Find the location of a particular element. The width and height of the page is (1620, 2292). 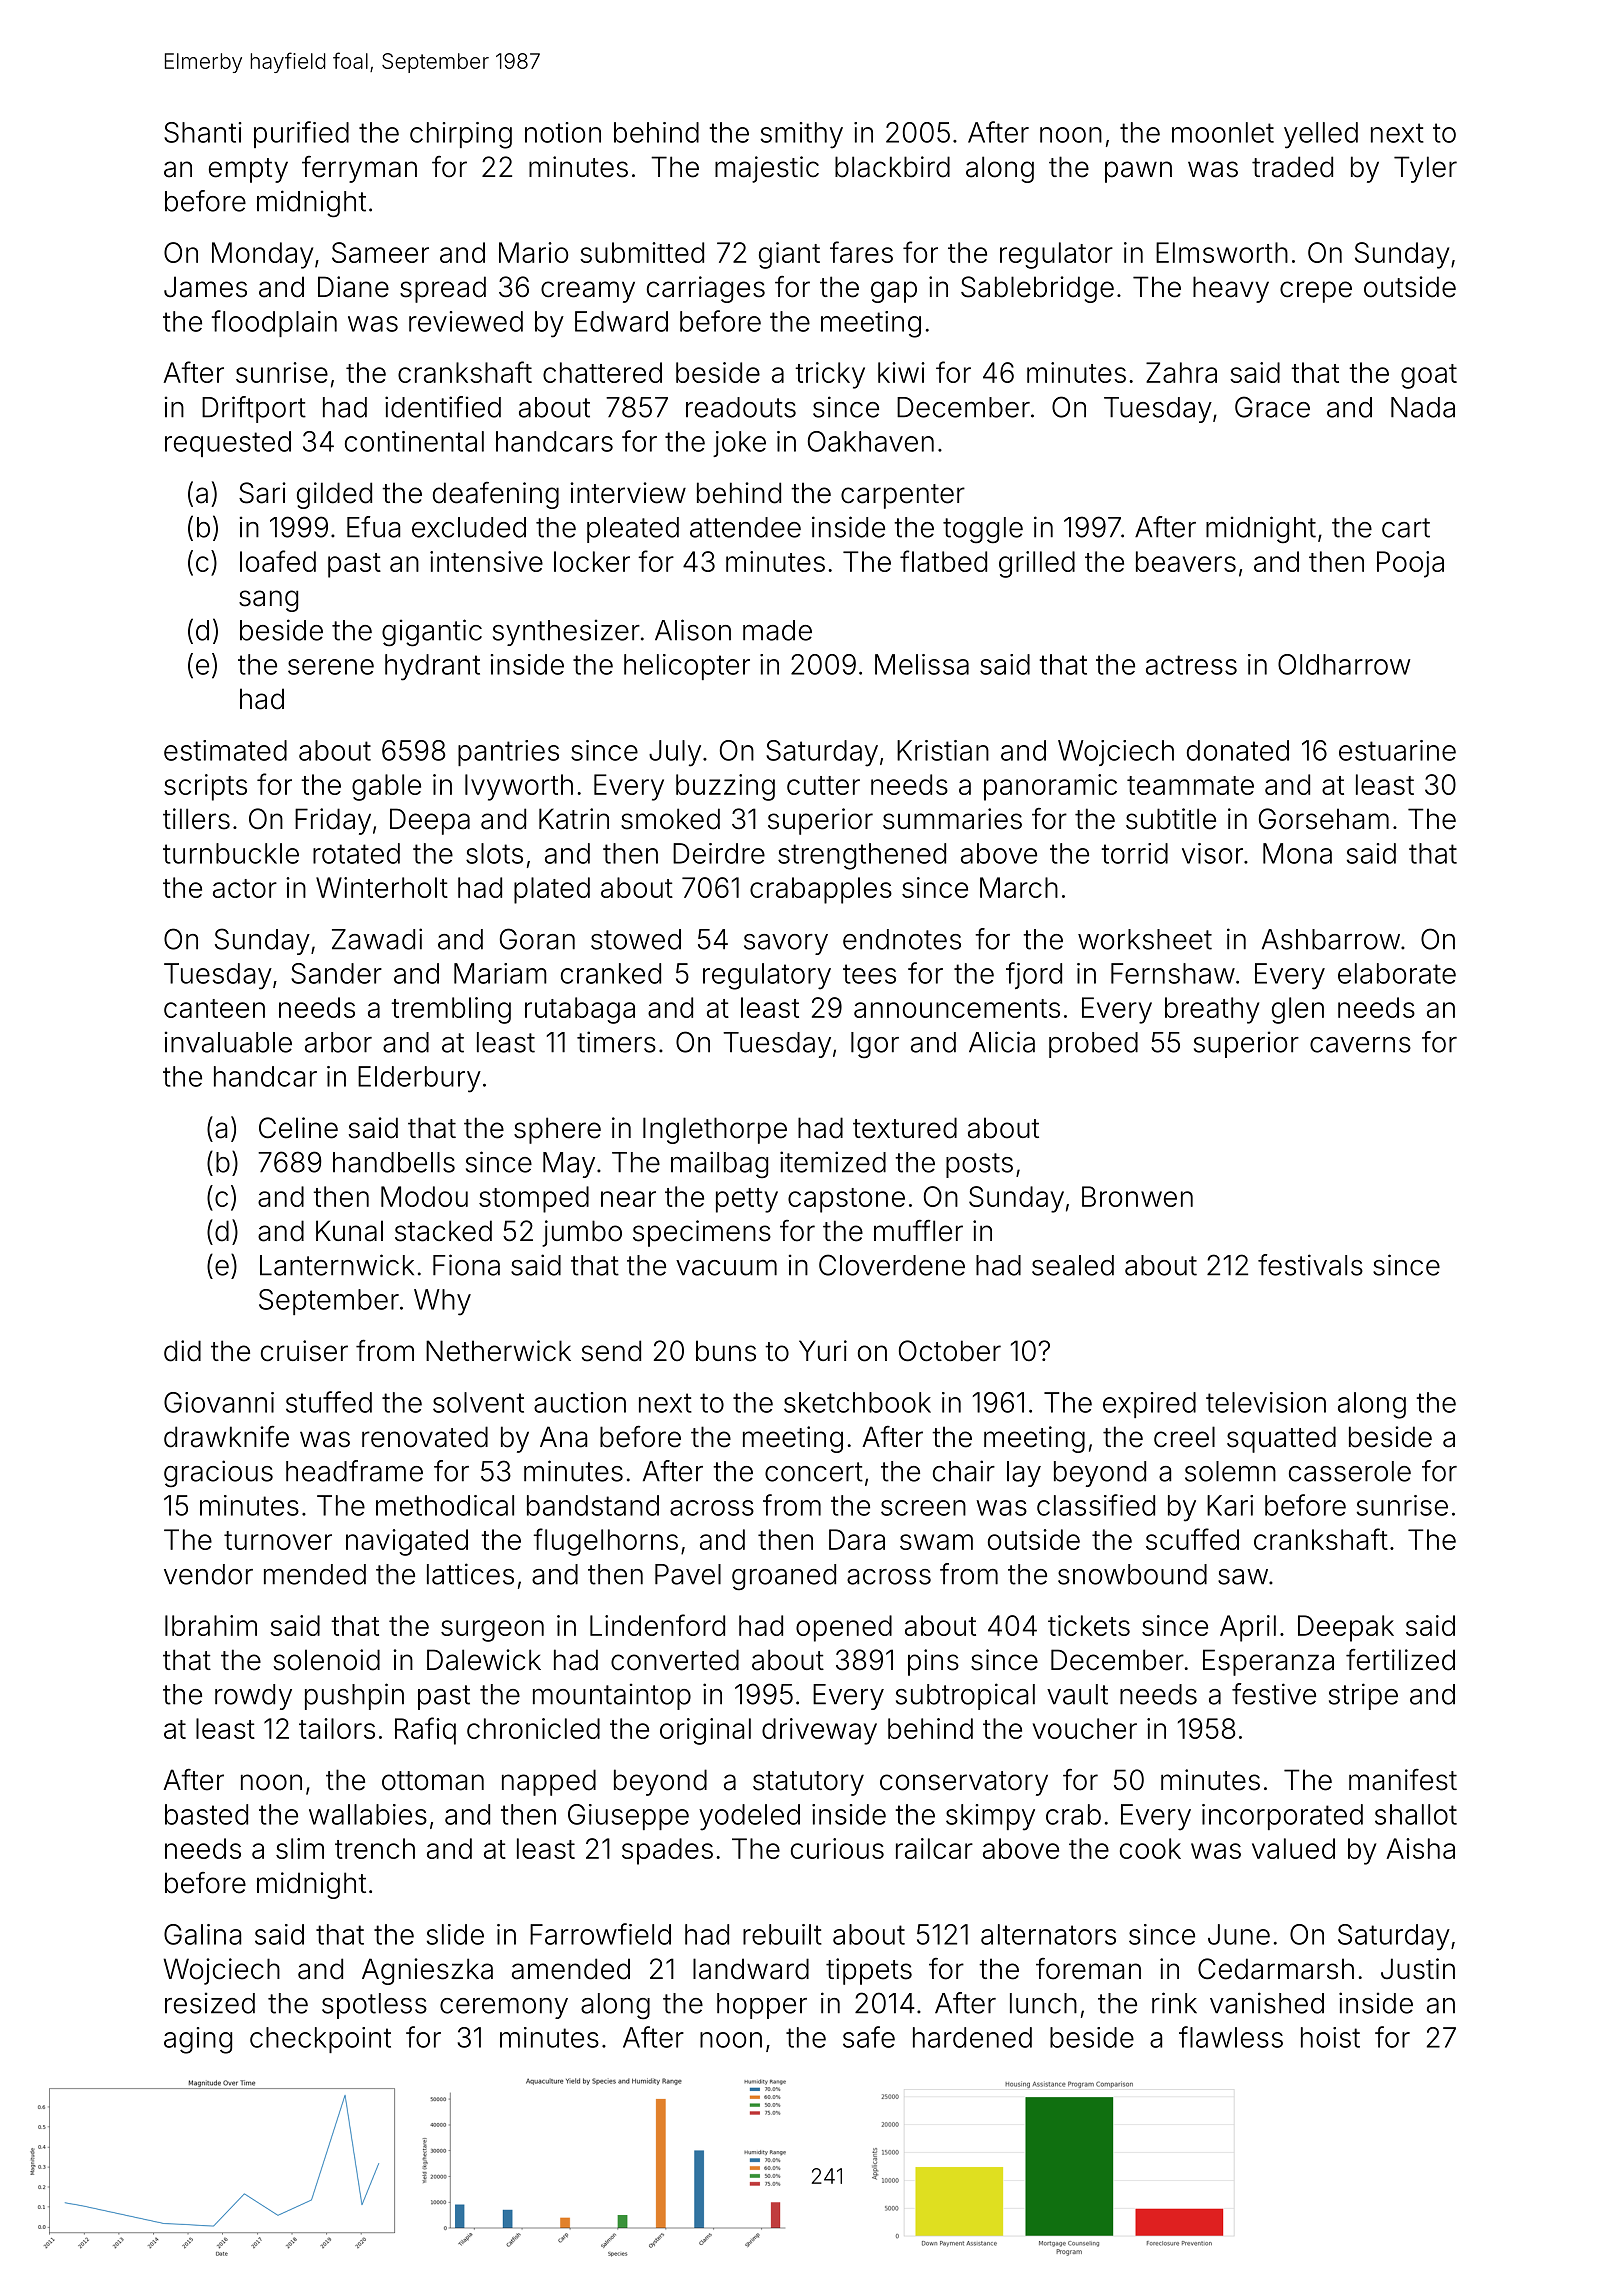

moonlet is located at coordinates (1223, 132).
